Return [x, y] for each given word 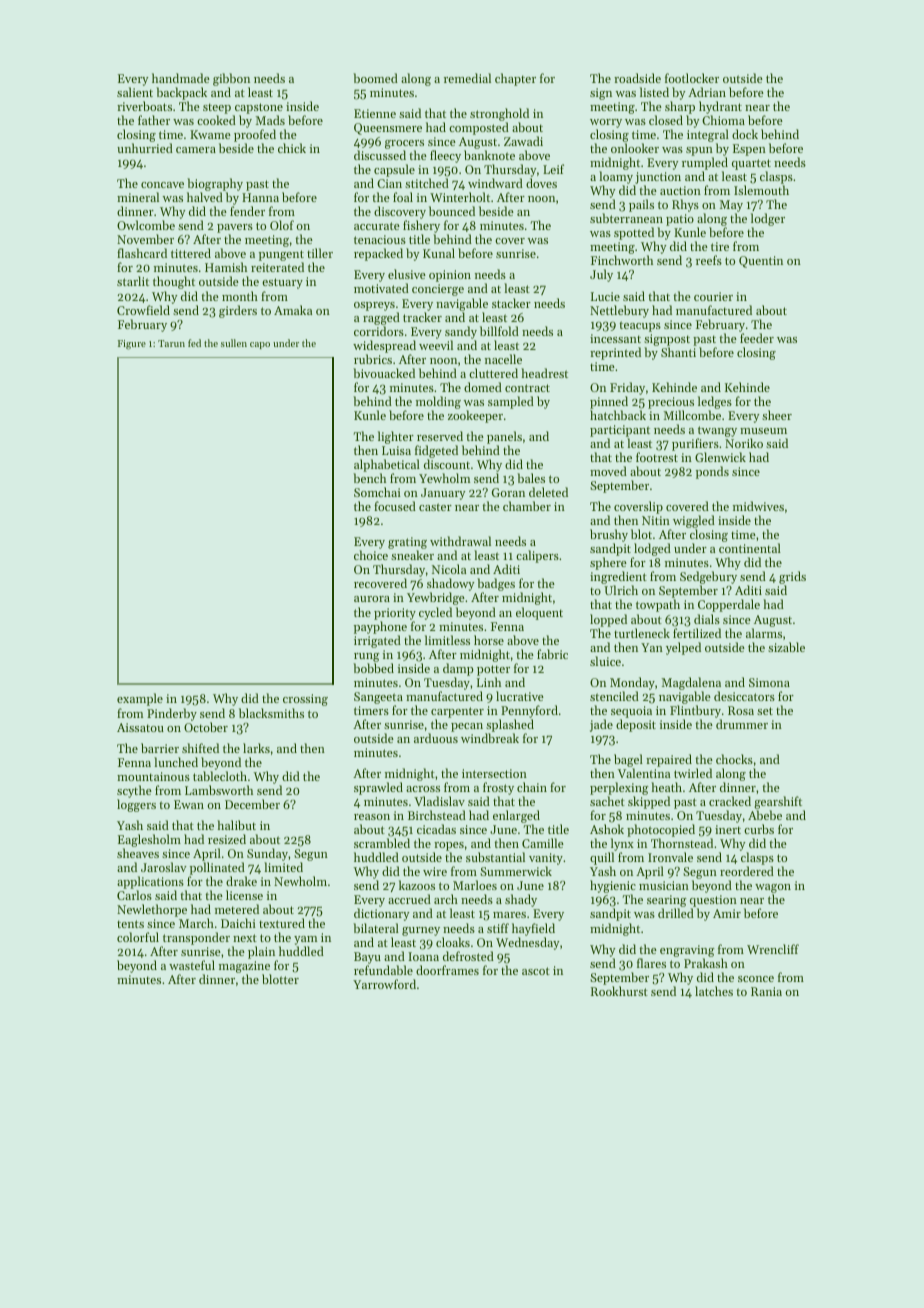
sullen [234, 343]
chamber [527, 506]
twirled [693, 773]
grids [792, 578]
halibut [236, 825]
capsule [394, 170]
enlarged [516, 816]
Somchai [377, 492]
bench [369, 478]
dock [745, 134]
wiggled [694, 521]
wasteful [192, 965]
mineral [138, 197]
